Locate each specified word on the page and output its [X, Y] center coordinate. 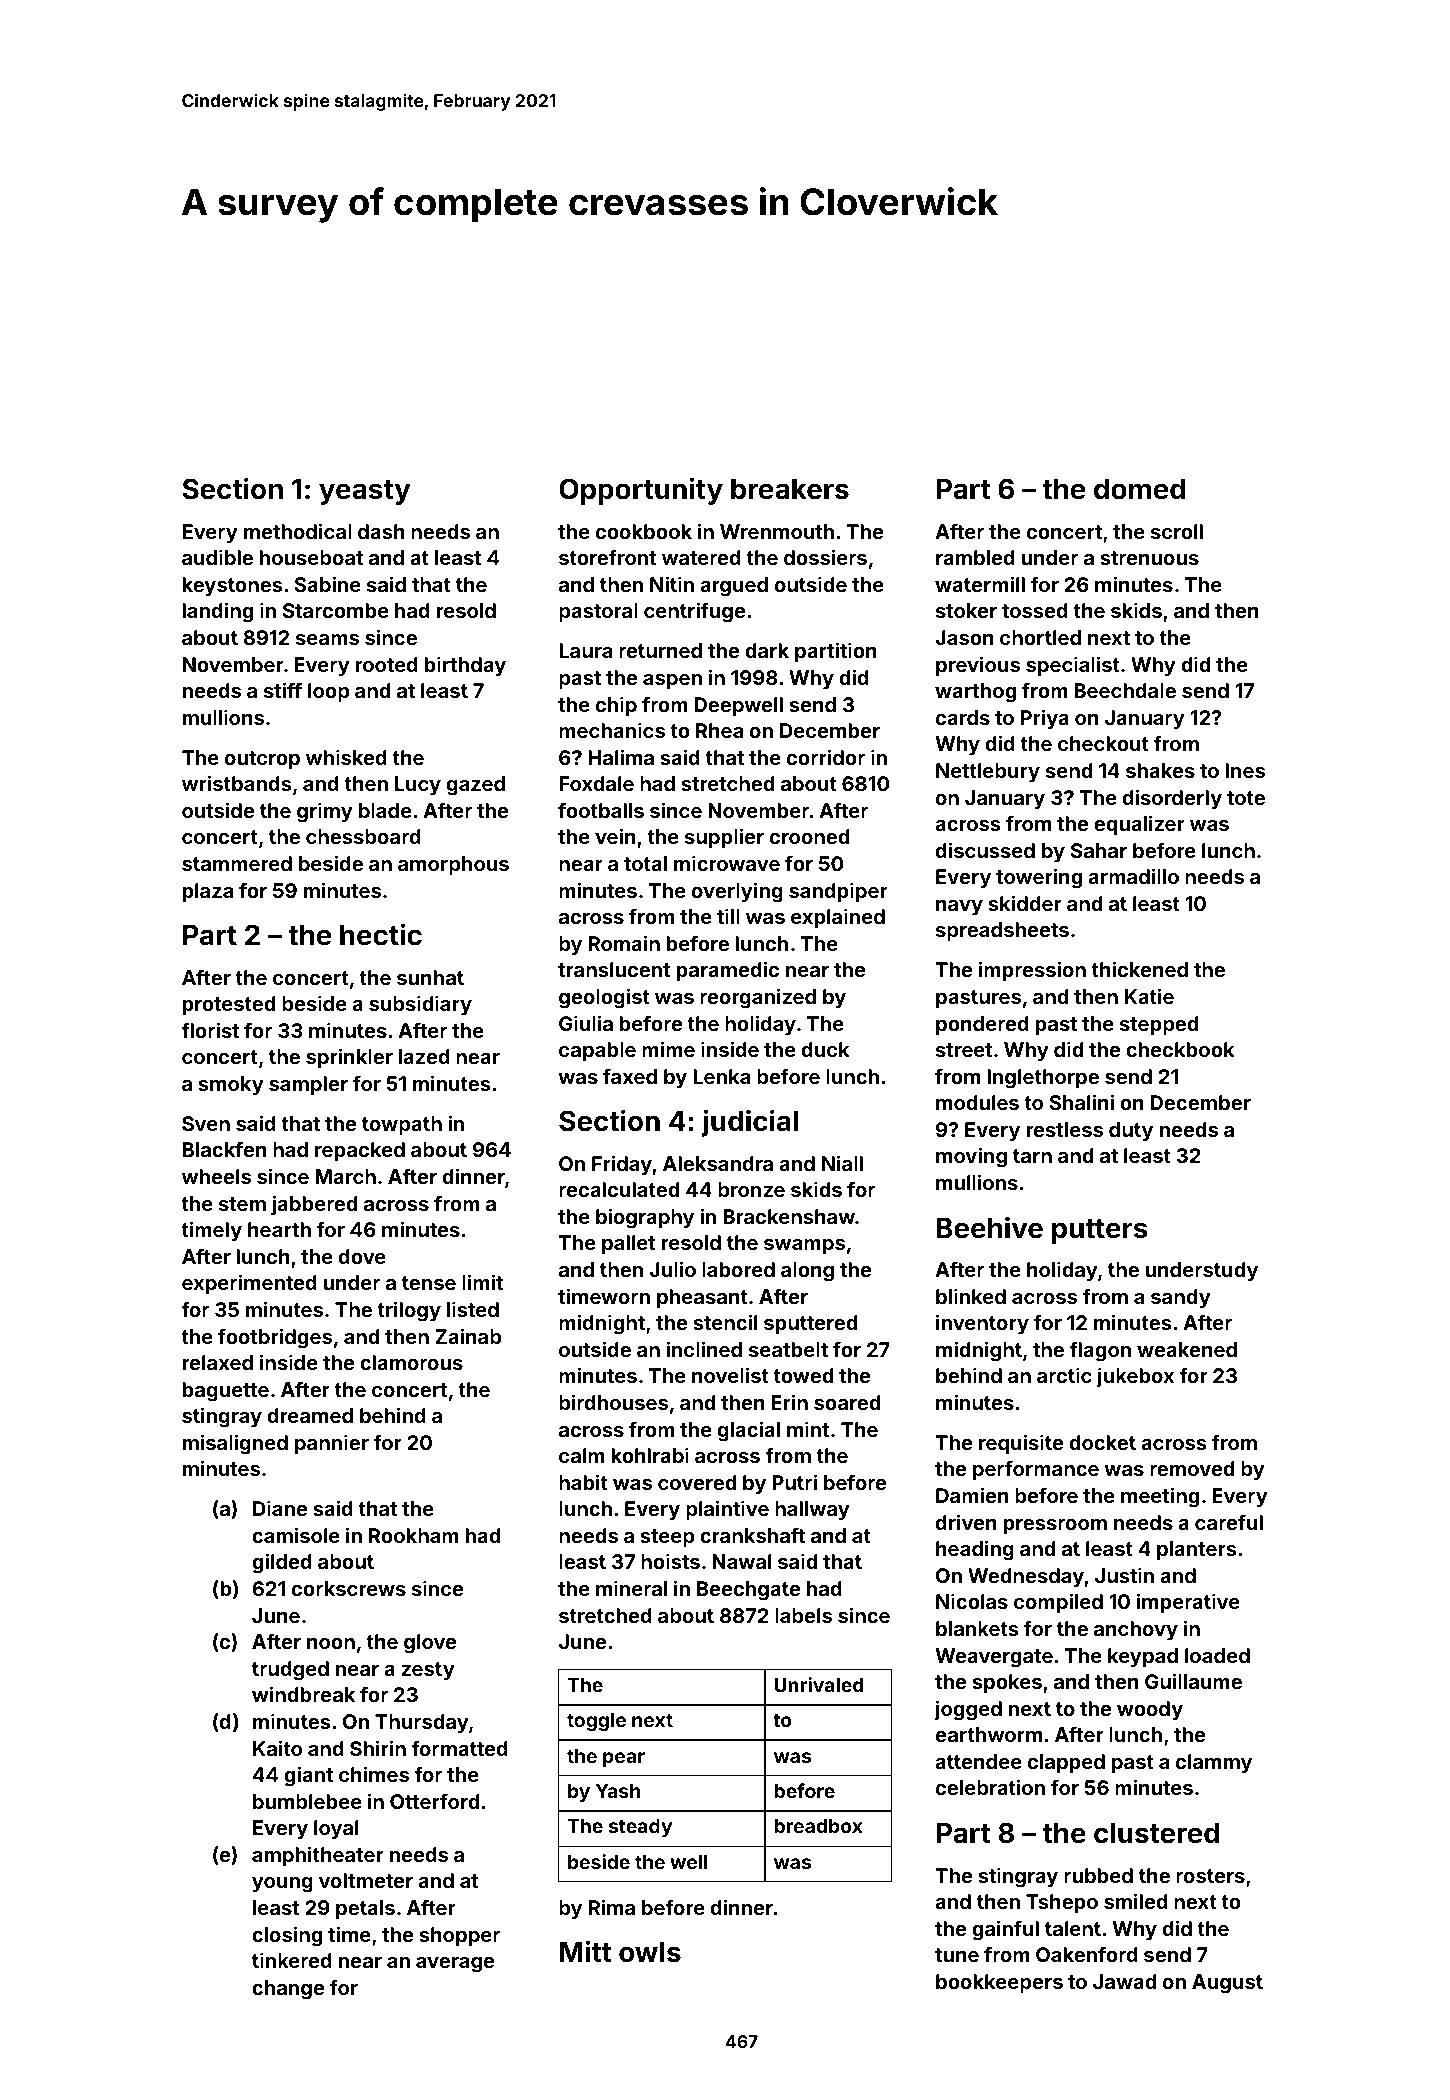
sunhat [430, 977]
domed [1139, 489]
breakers [790, 489]
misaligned [235, 1444]
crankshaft [752, 1535]
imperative [1188, 1603]
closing [287, 1936]
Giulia [586, 1023]
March [345, 1176]
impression [1032, 971]
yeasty [365, 492]
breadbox [818, 1826]
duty [1131, 1131]
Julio [672, 1269]
